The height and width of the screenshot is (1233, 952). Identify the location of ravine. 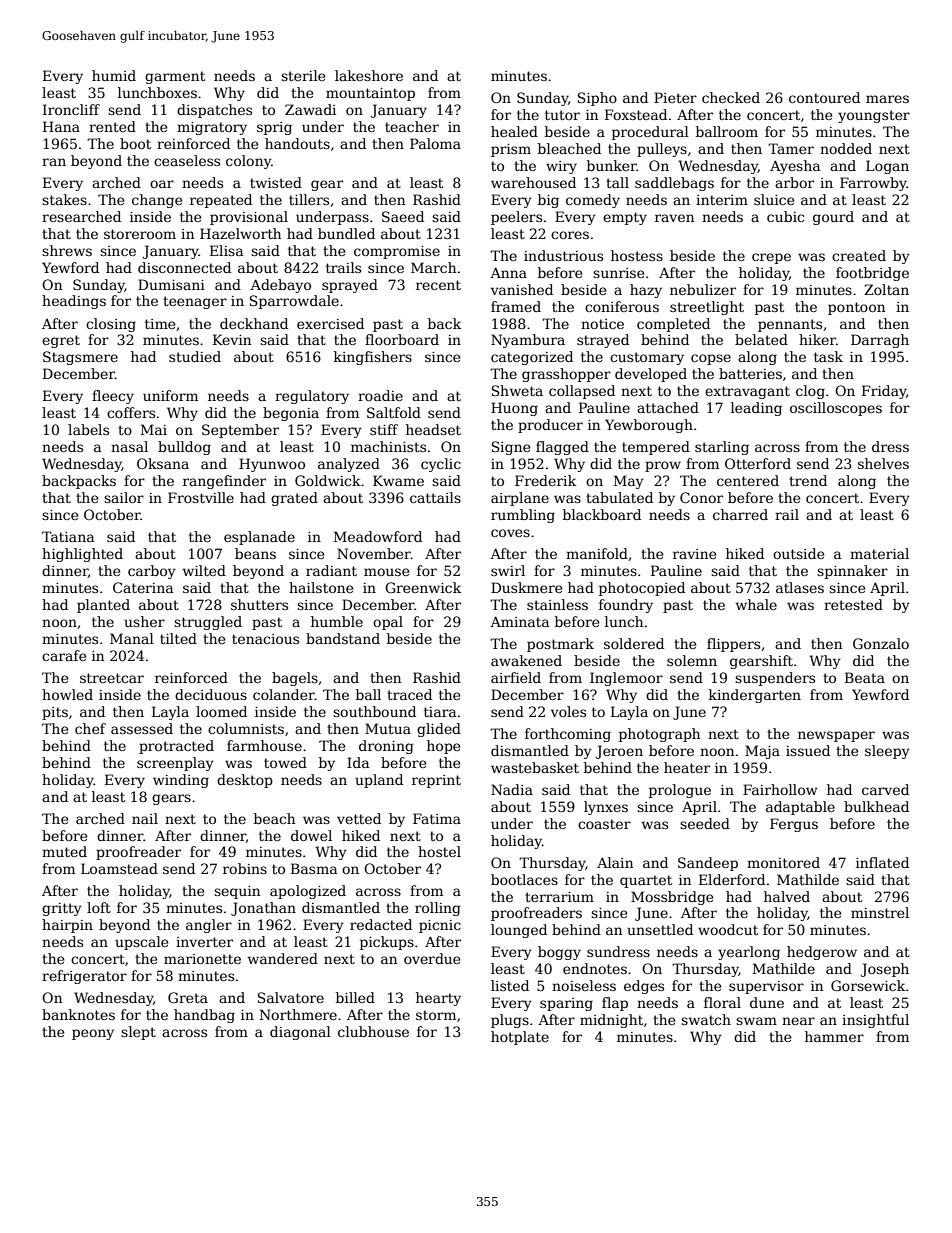
(695, 554).
